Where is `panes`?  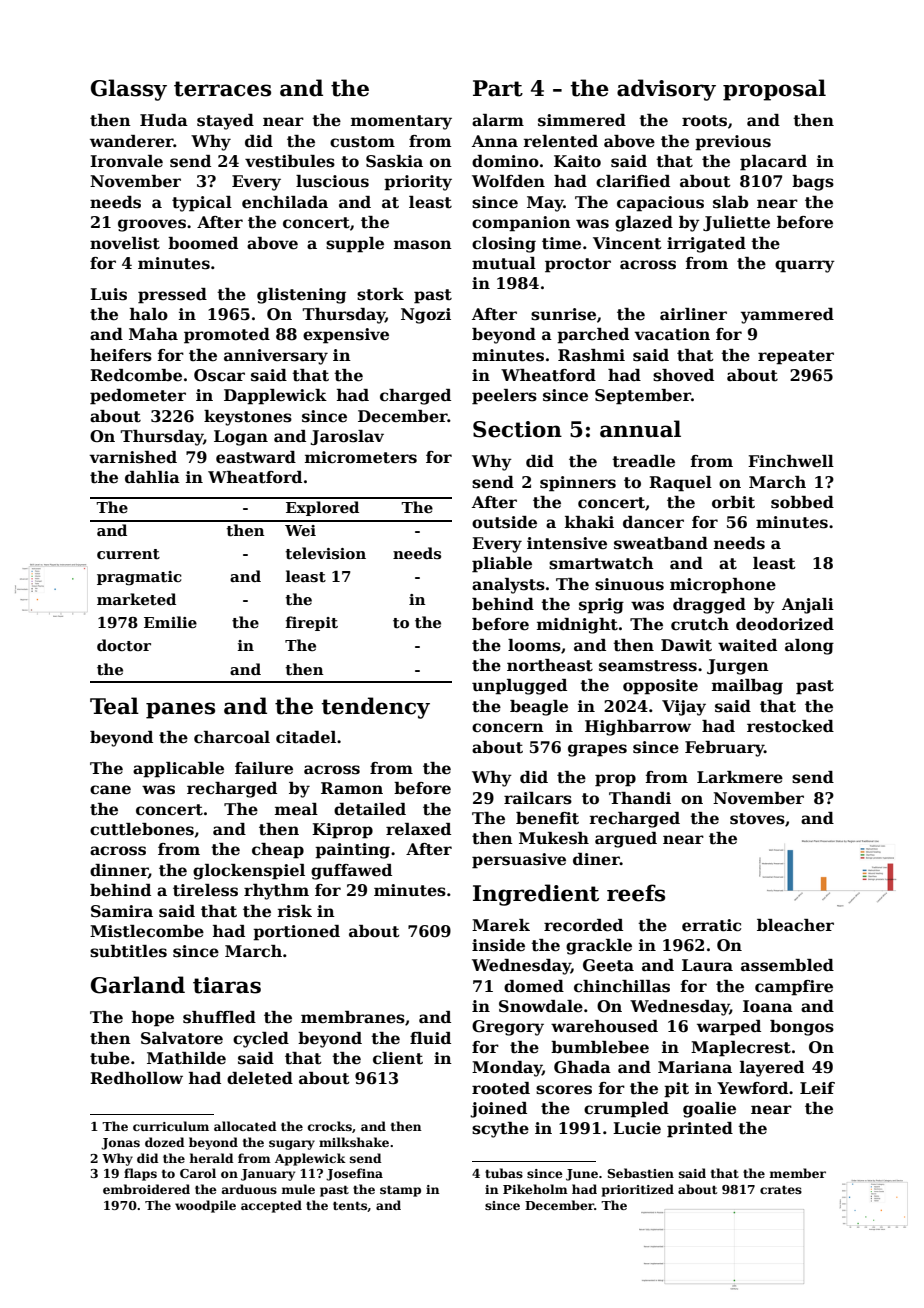
panes is located at coordinates (180, 710).
